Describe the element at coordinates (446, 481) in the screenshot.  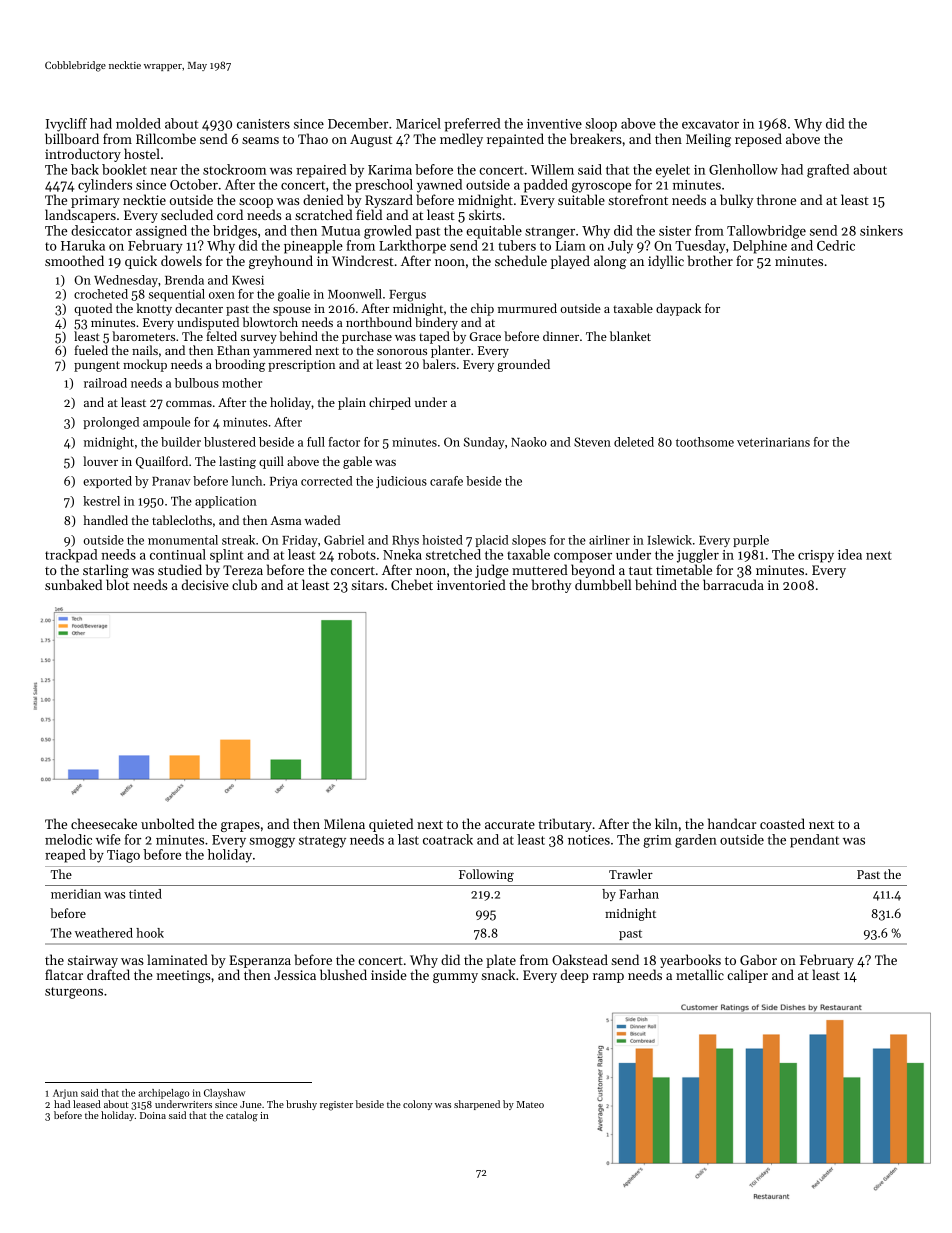
I see `carafe` at that location.
